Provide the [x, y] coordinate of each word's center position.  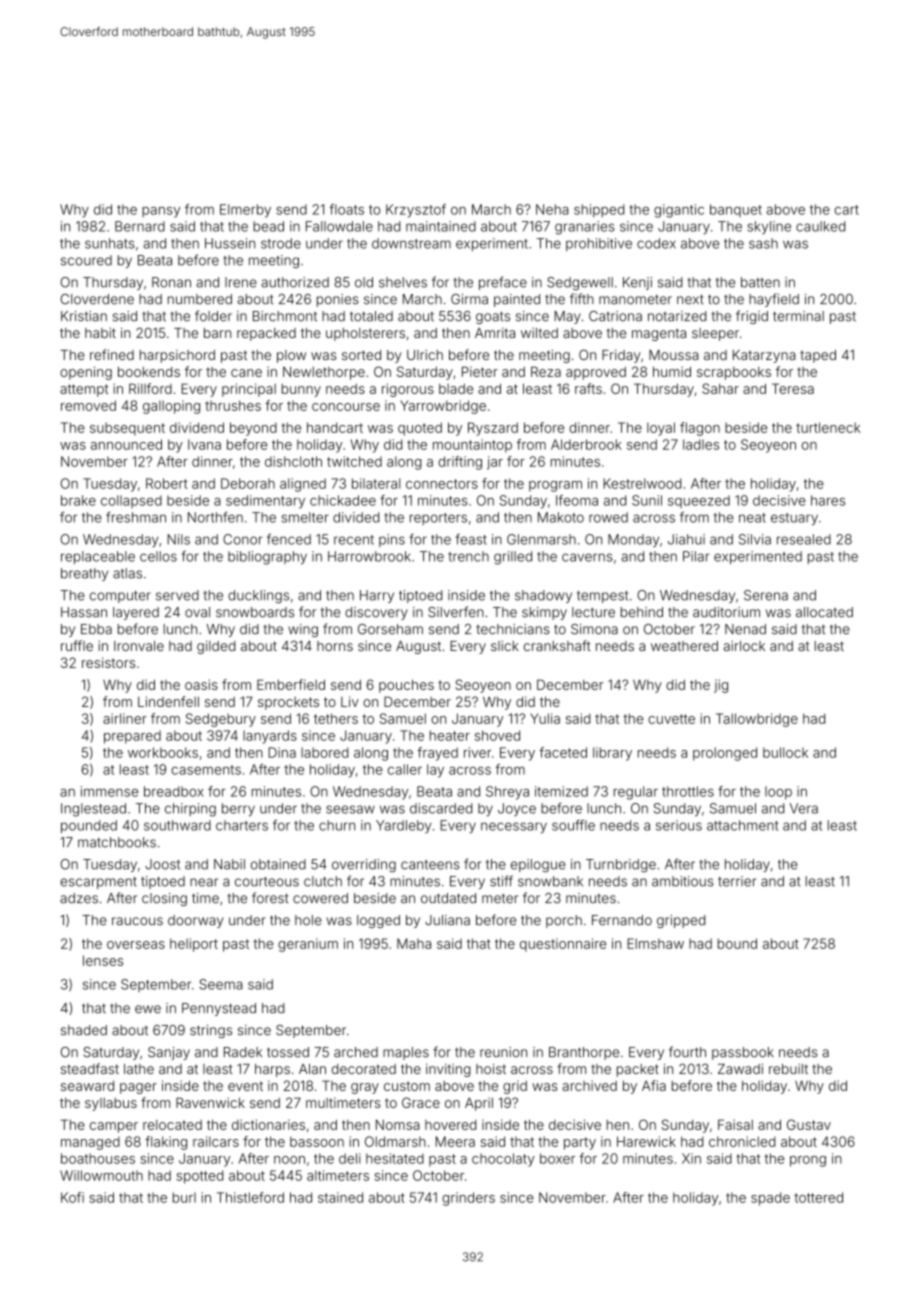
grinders [468, 1199]
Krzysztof [416, 211]
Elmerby [245, 211]
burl [184, 1197]
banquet [736, 210]
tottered [818, 1197]
